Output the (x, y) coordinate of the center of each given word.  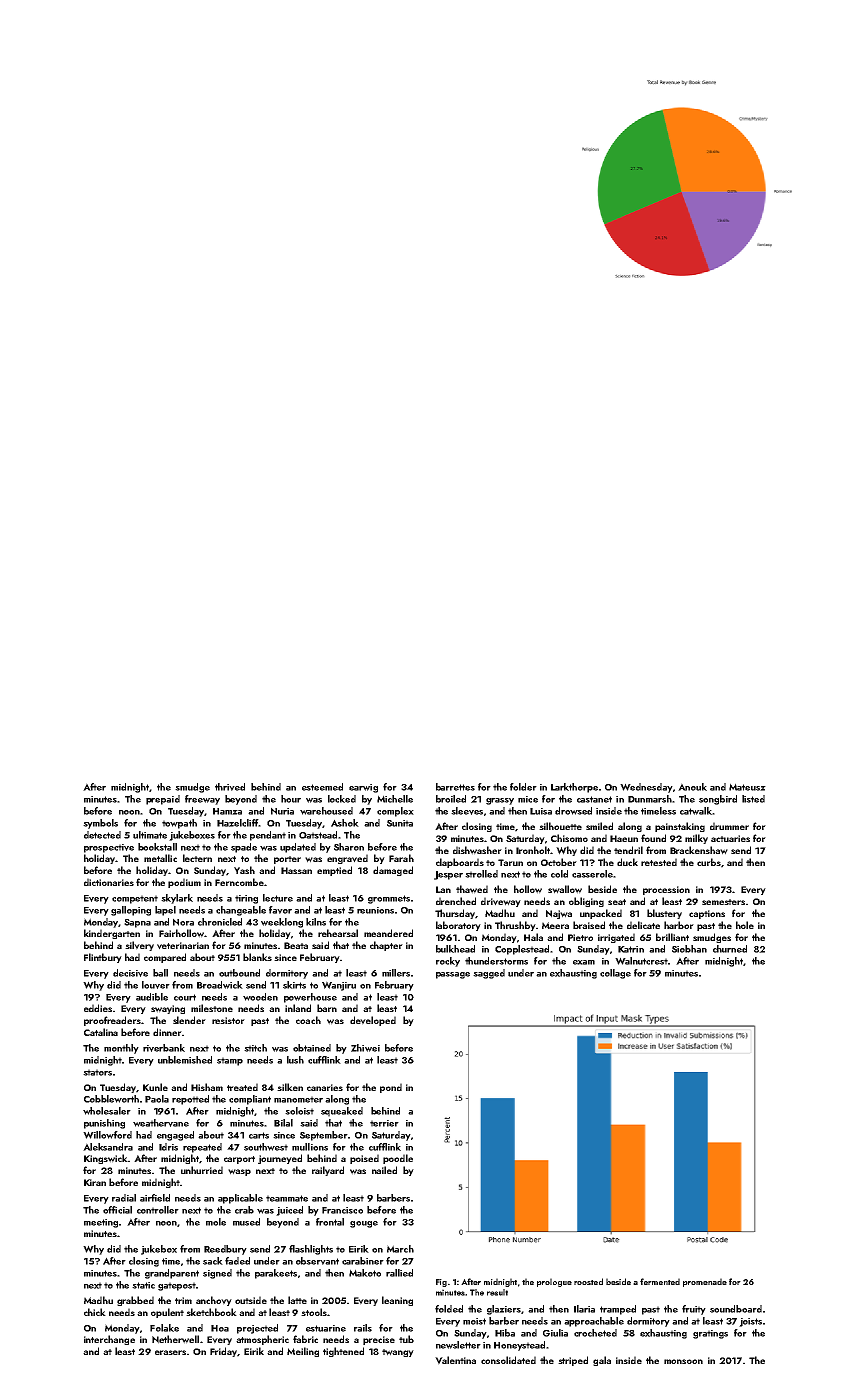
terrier (384, 1123)
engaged (175, 1136)
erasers (170, 1352)
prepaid (163, 800)
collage (615, 974)
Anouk (692, 787)
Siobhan (689, 949)
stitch (255, 1048)
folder (523, 787)
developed (373, 1021)
